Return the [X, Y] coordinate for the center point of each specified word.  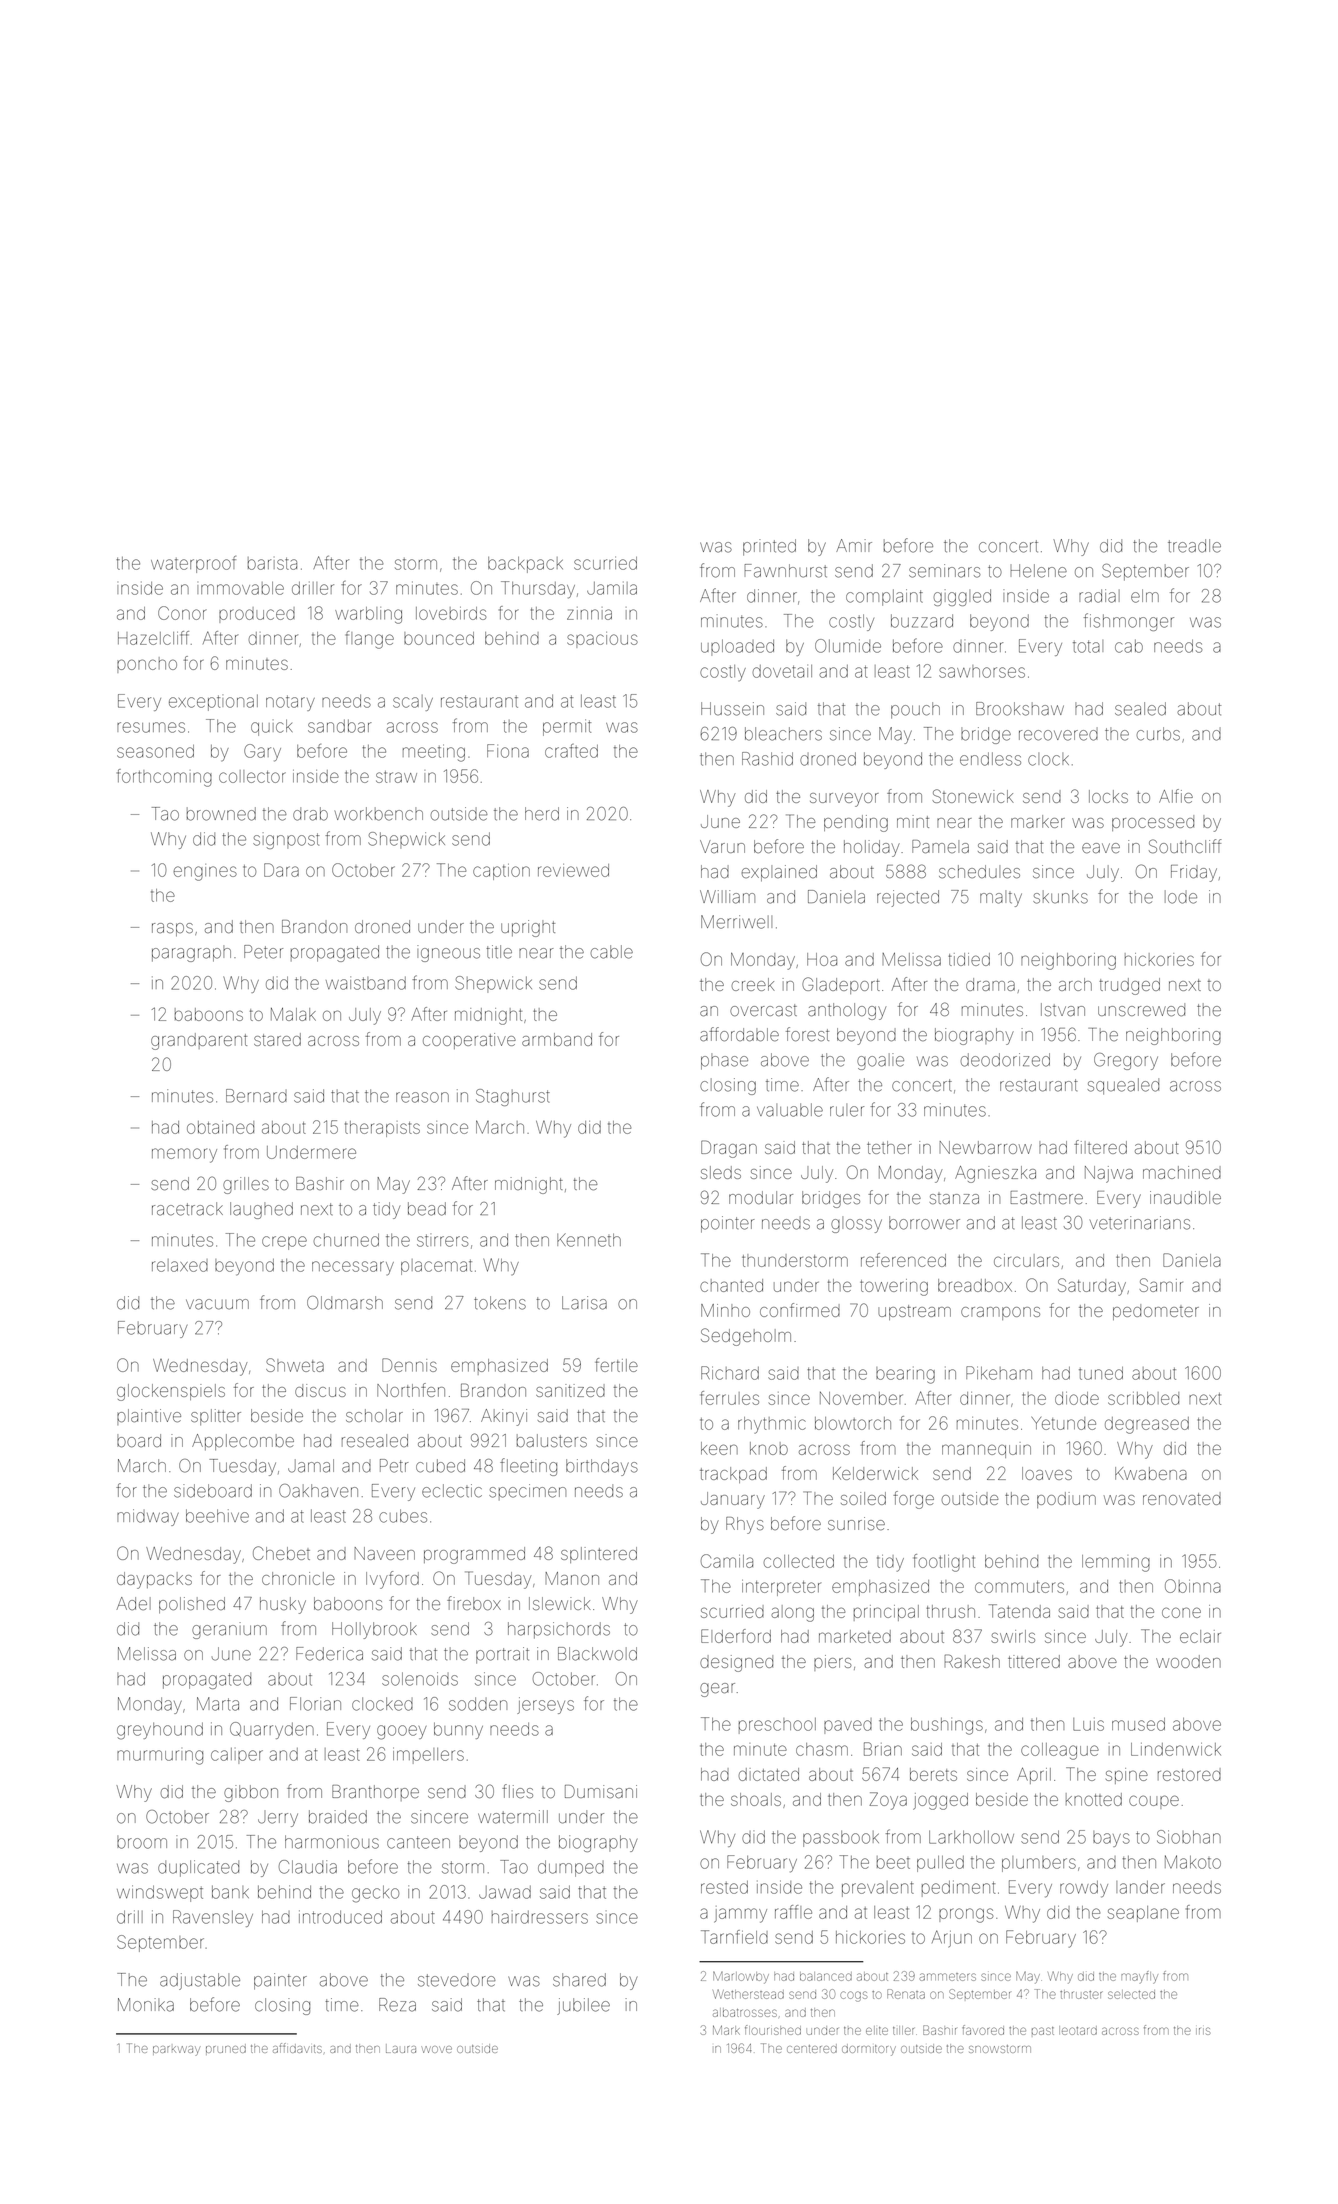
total [1088, 646]
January [733, 1500]
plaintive [149, 1417]
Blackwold [597, 1654]
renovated [1182, 1498]
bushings [947, 1726]
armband [557, 1039]
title [499, 952]
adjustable [200, 1981]
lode [1181, 897]
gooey [402, 1732]
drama [990, 984]
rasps [172, 929]
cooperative [469, 1041]
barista [272, 563]
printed [769, 547]
